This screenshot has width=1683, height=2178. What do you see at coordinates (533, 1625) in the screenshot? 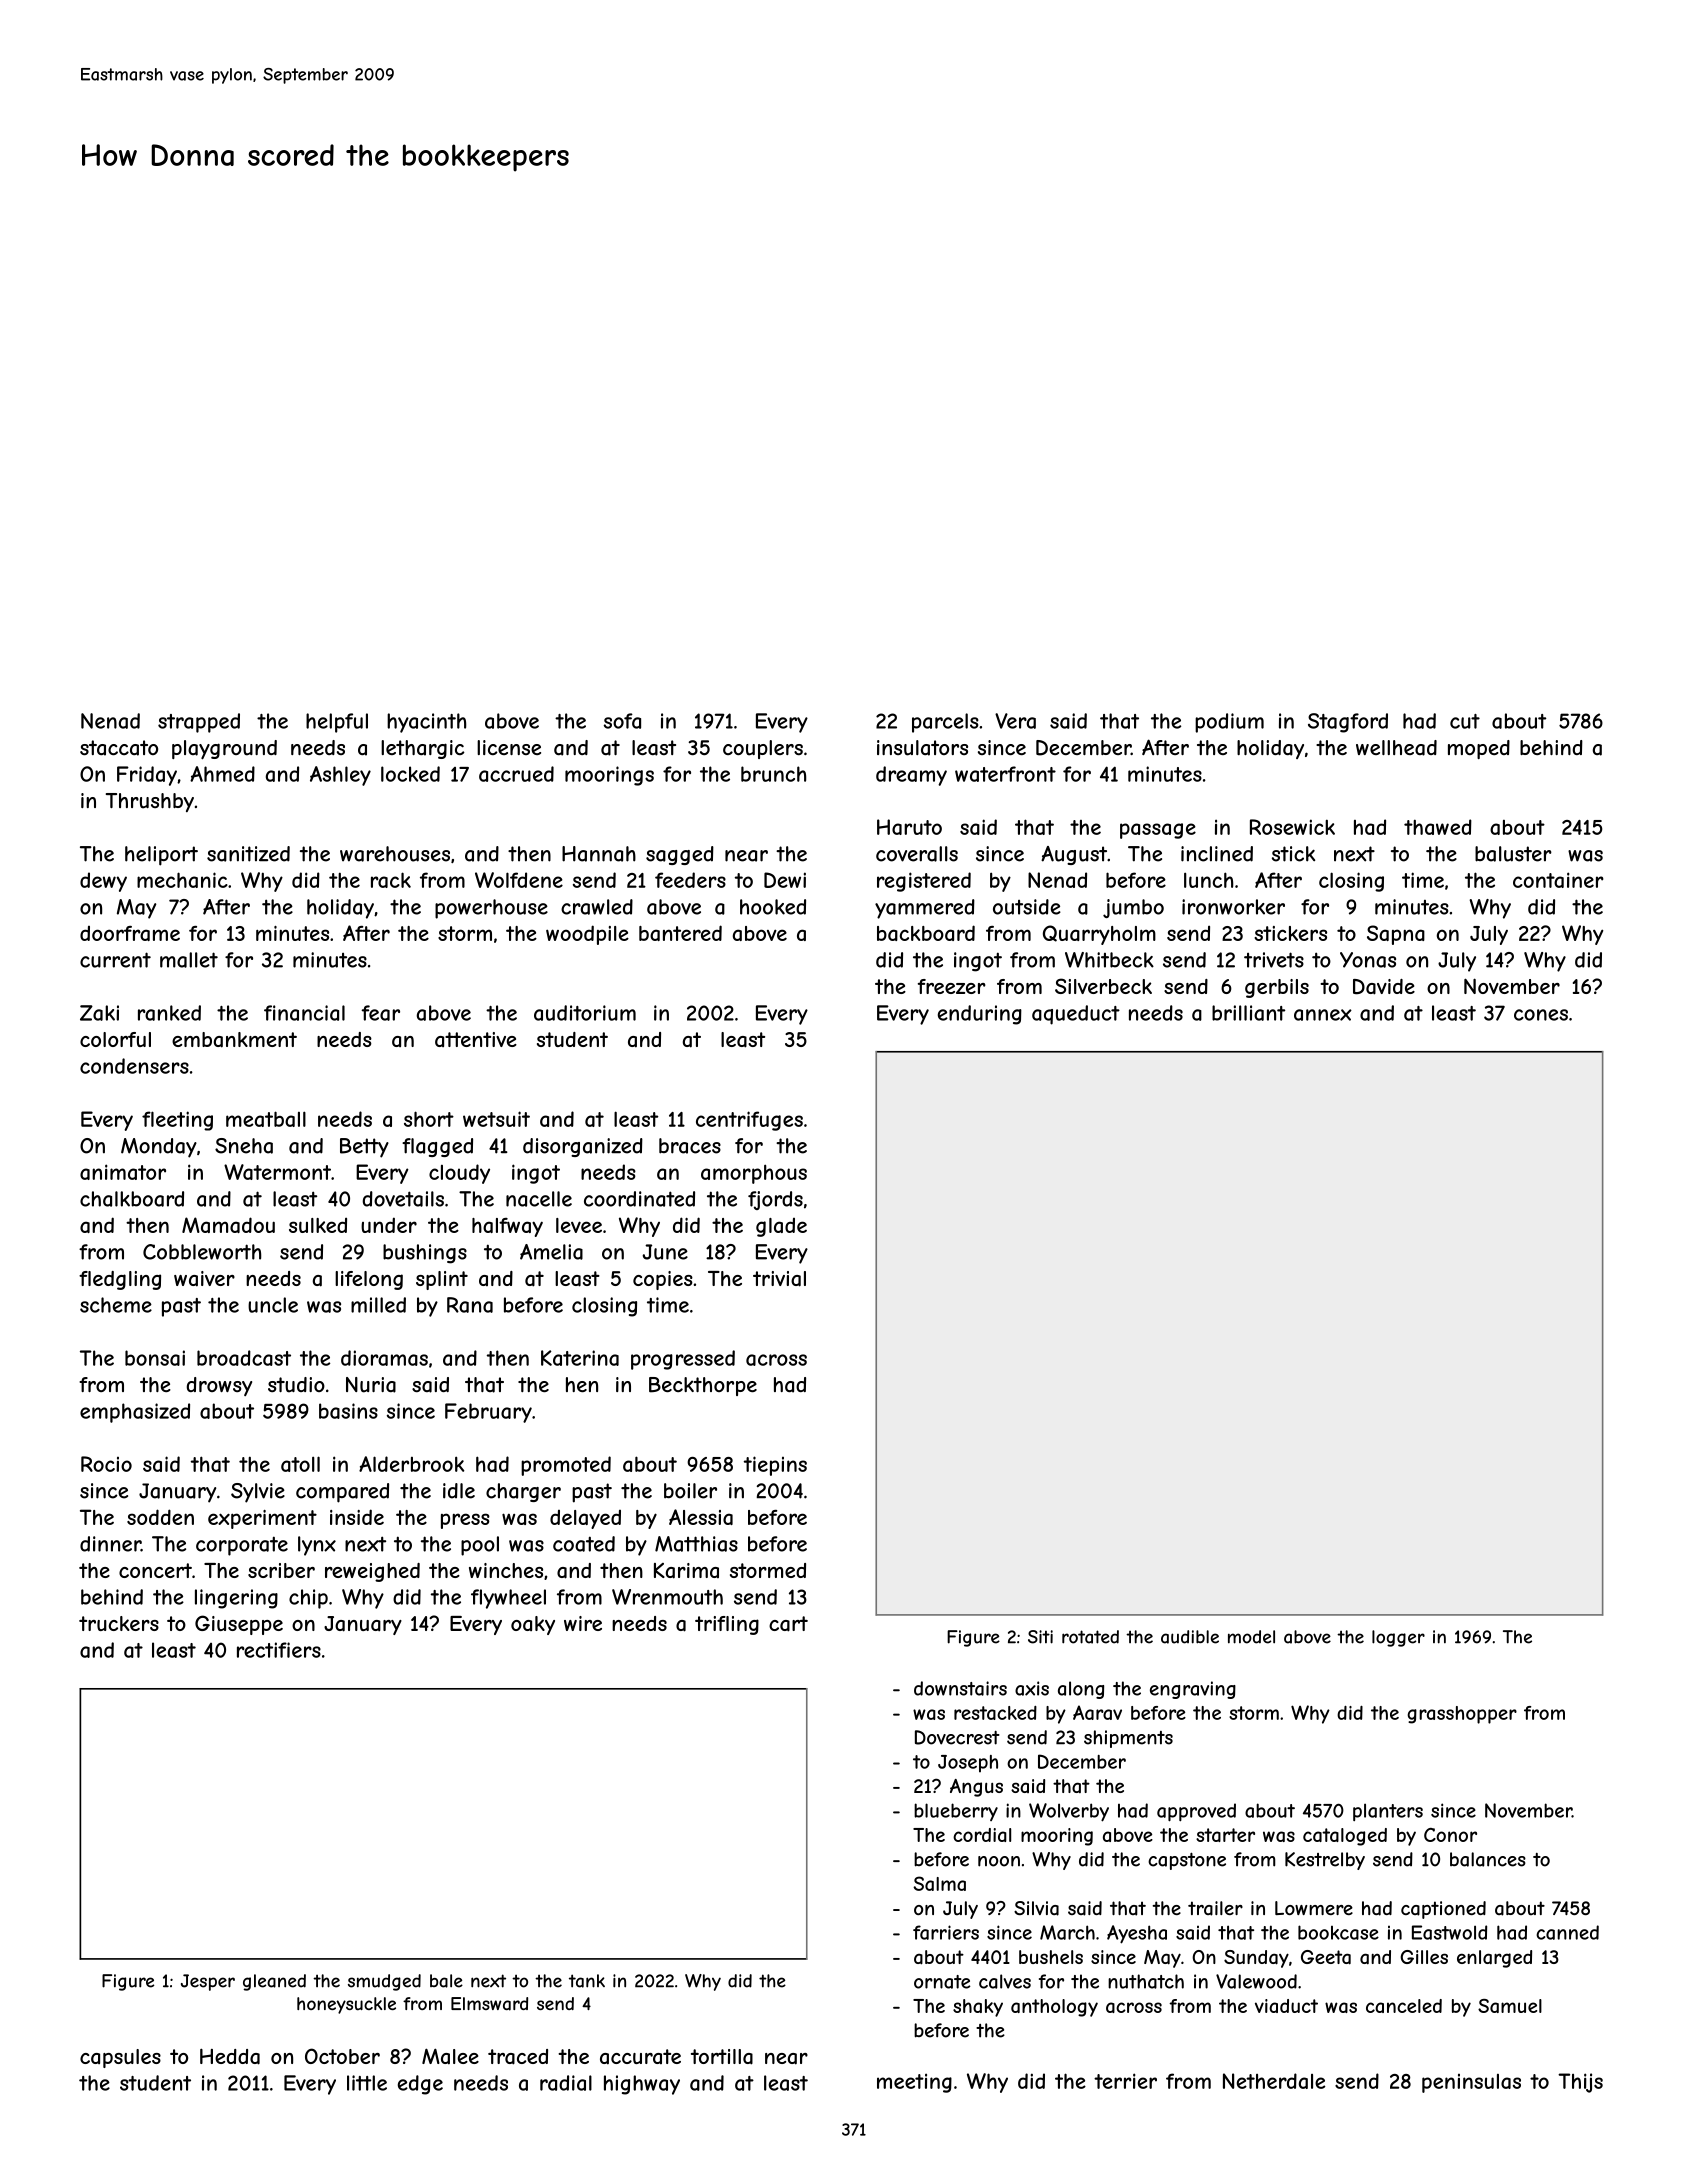
I see `oaky` at bounding box center [533, 1625].
